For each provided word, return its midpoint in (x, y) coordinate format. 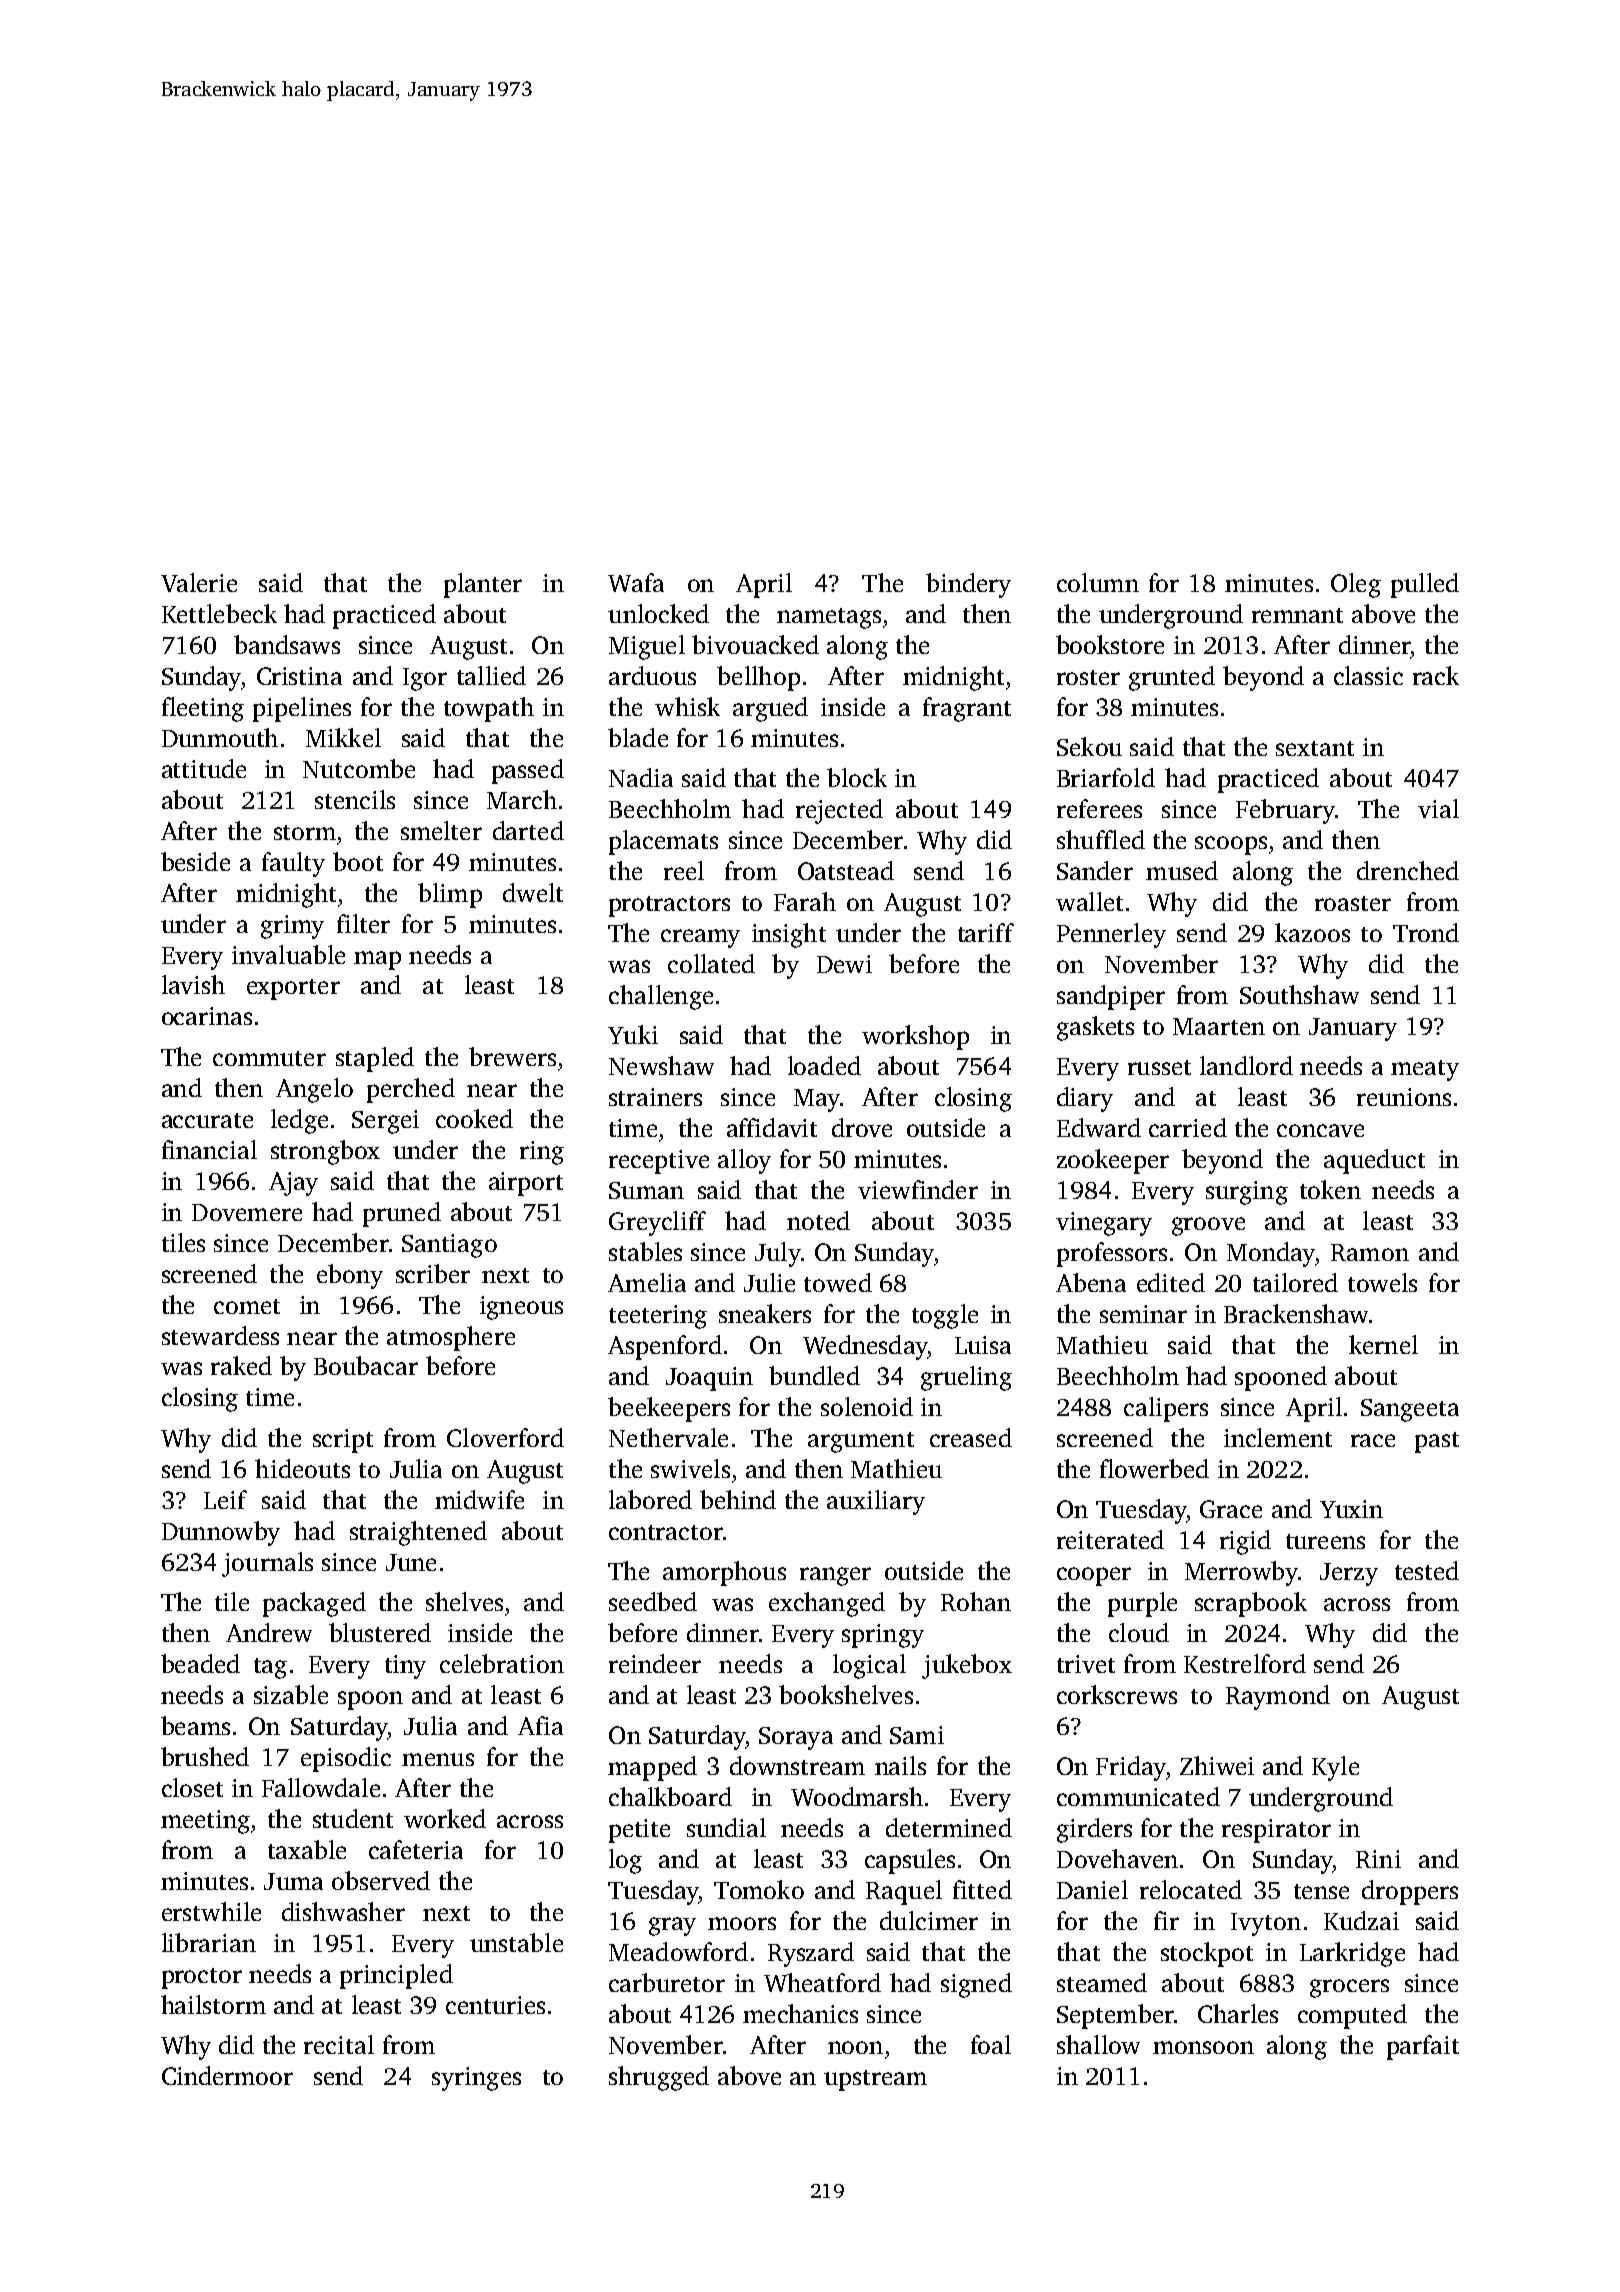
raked (241, 1365)
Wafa (636, 582)
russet (1159, 1067)
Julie (769, 1282)
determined (949, 1827)
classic (1368, 675)
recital (339, 2044)
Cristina (299, 676)
